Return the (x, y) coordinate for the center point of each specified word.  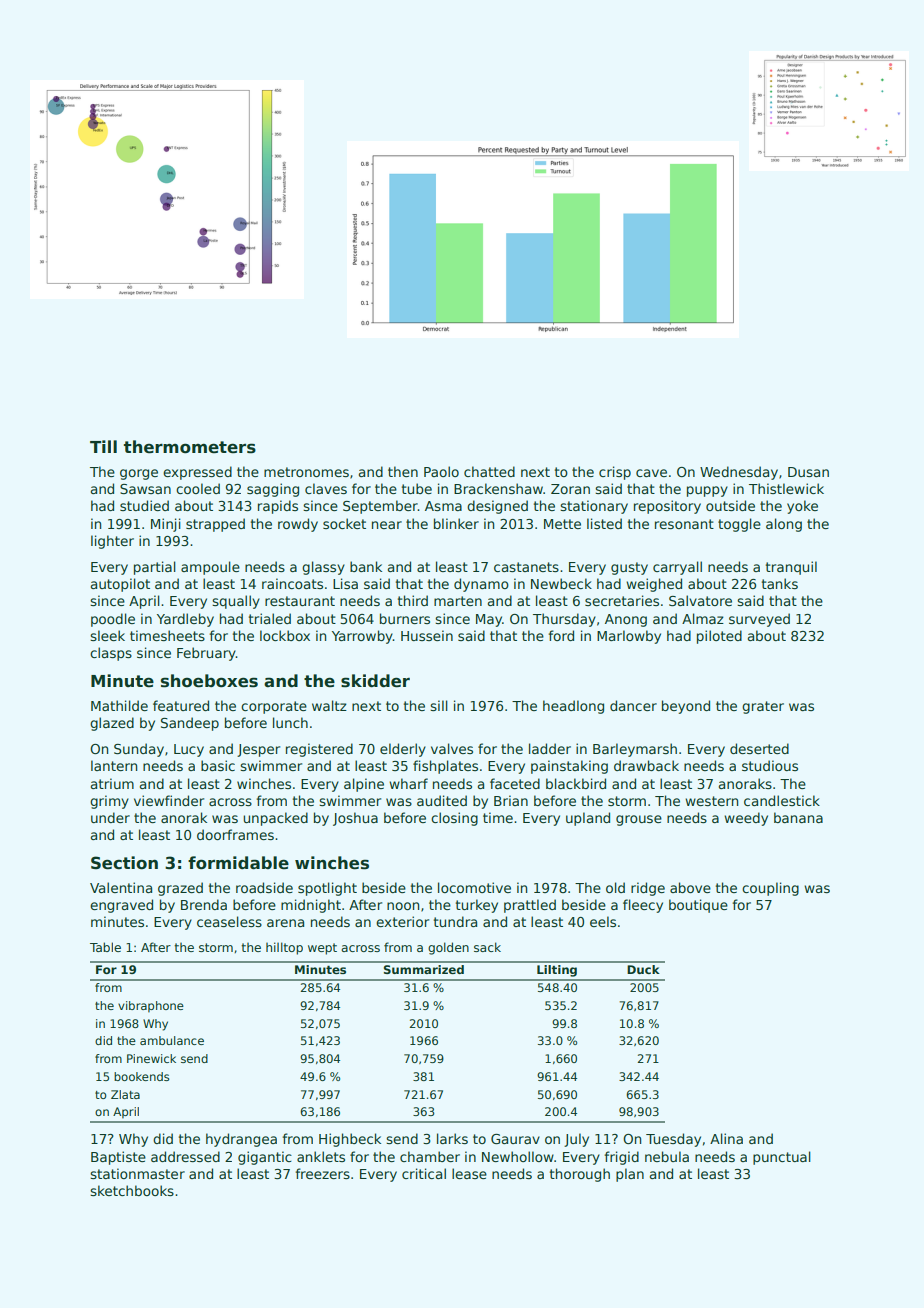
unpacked (275, 819)
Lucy (189, 750)
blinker (456, 523)
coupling (770, 889)
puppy (707, 491)
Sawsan (145, 489)
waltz (329, 705)
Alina (726, 1138)
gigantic (265, 1158)
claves (326, 488)
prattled (530, 906)
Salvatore (700, 600)
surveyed (759, 620)
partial (155, 568)
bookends (141, 1076)
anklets (321, 1156)
